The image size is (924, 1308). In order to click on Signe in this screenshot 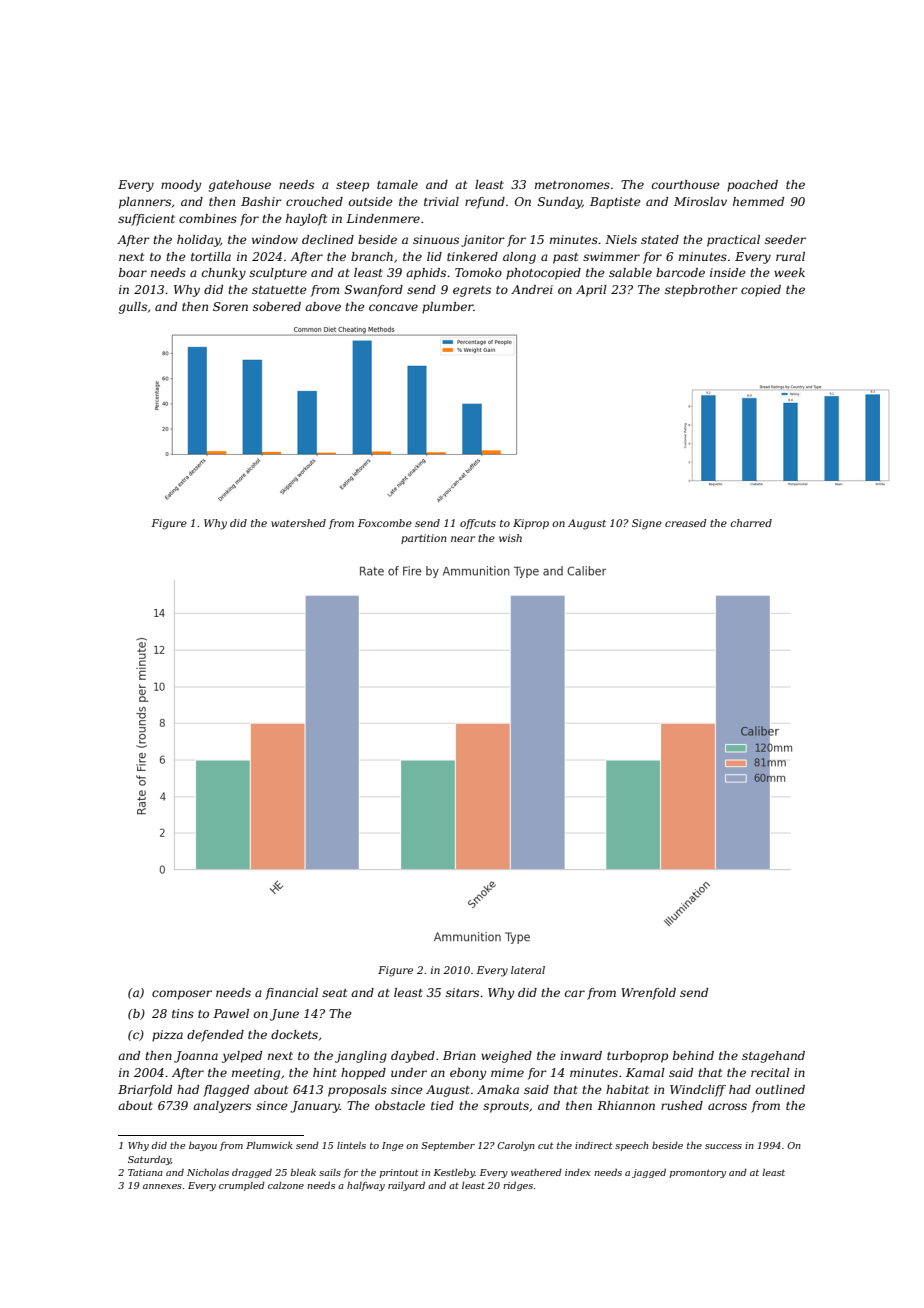, I will do `click(647, 524)`.
